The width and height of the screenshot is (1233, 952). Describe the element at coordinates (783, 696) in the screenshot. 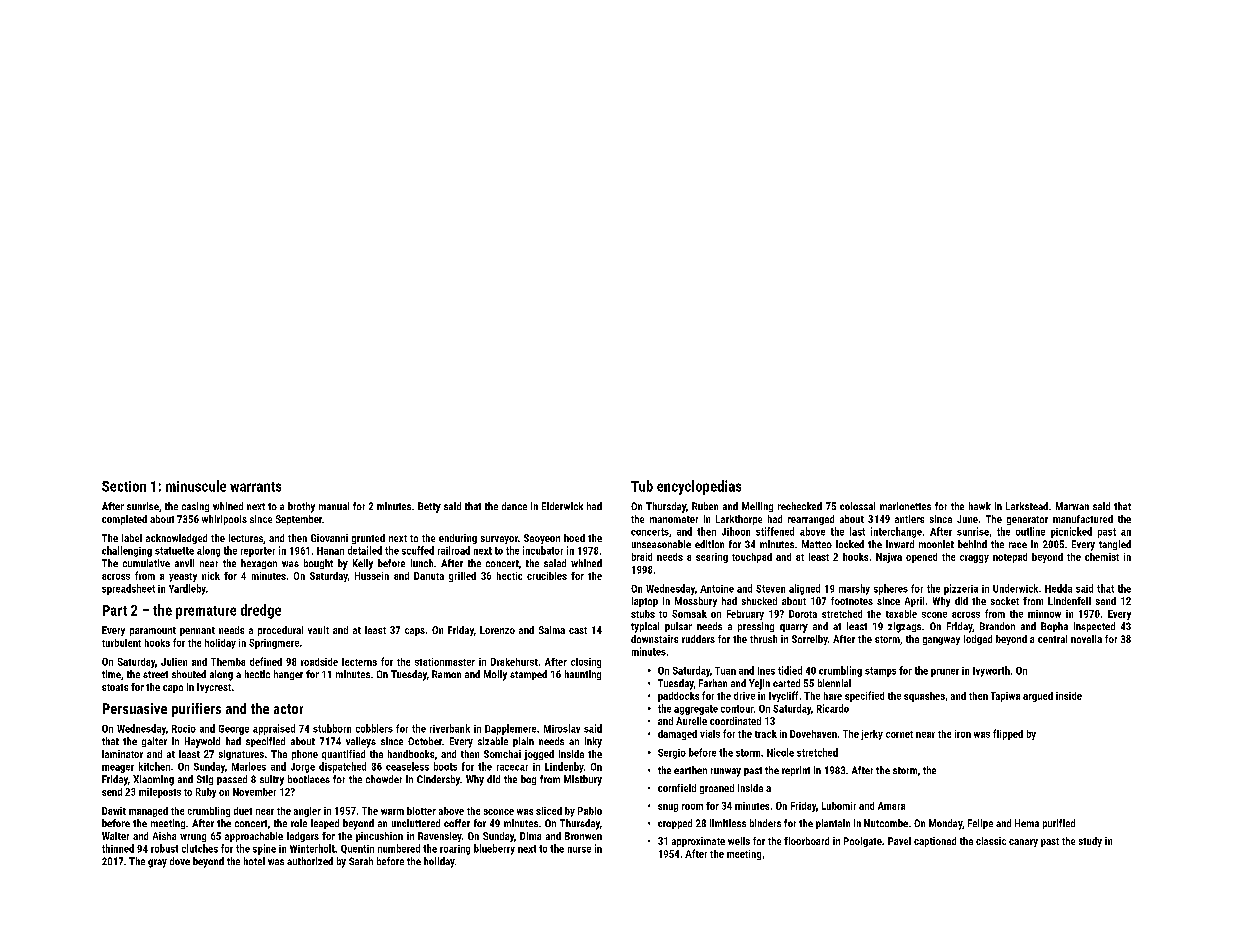

I see `Ivycliff` at that location.
